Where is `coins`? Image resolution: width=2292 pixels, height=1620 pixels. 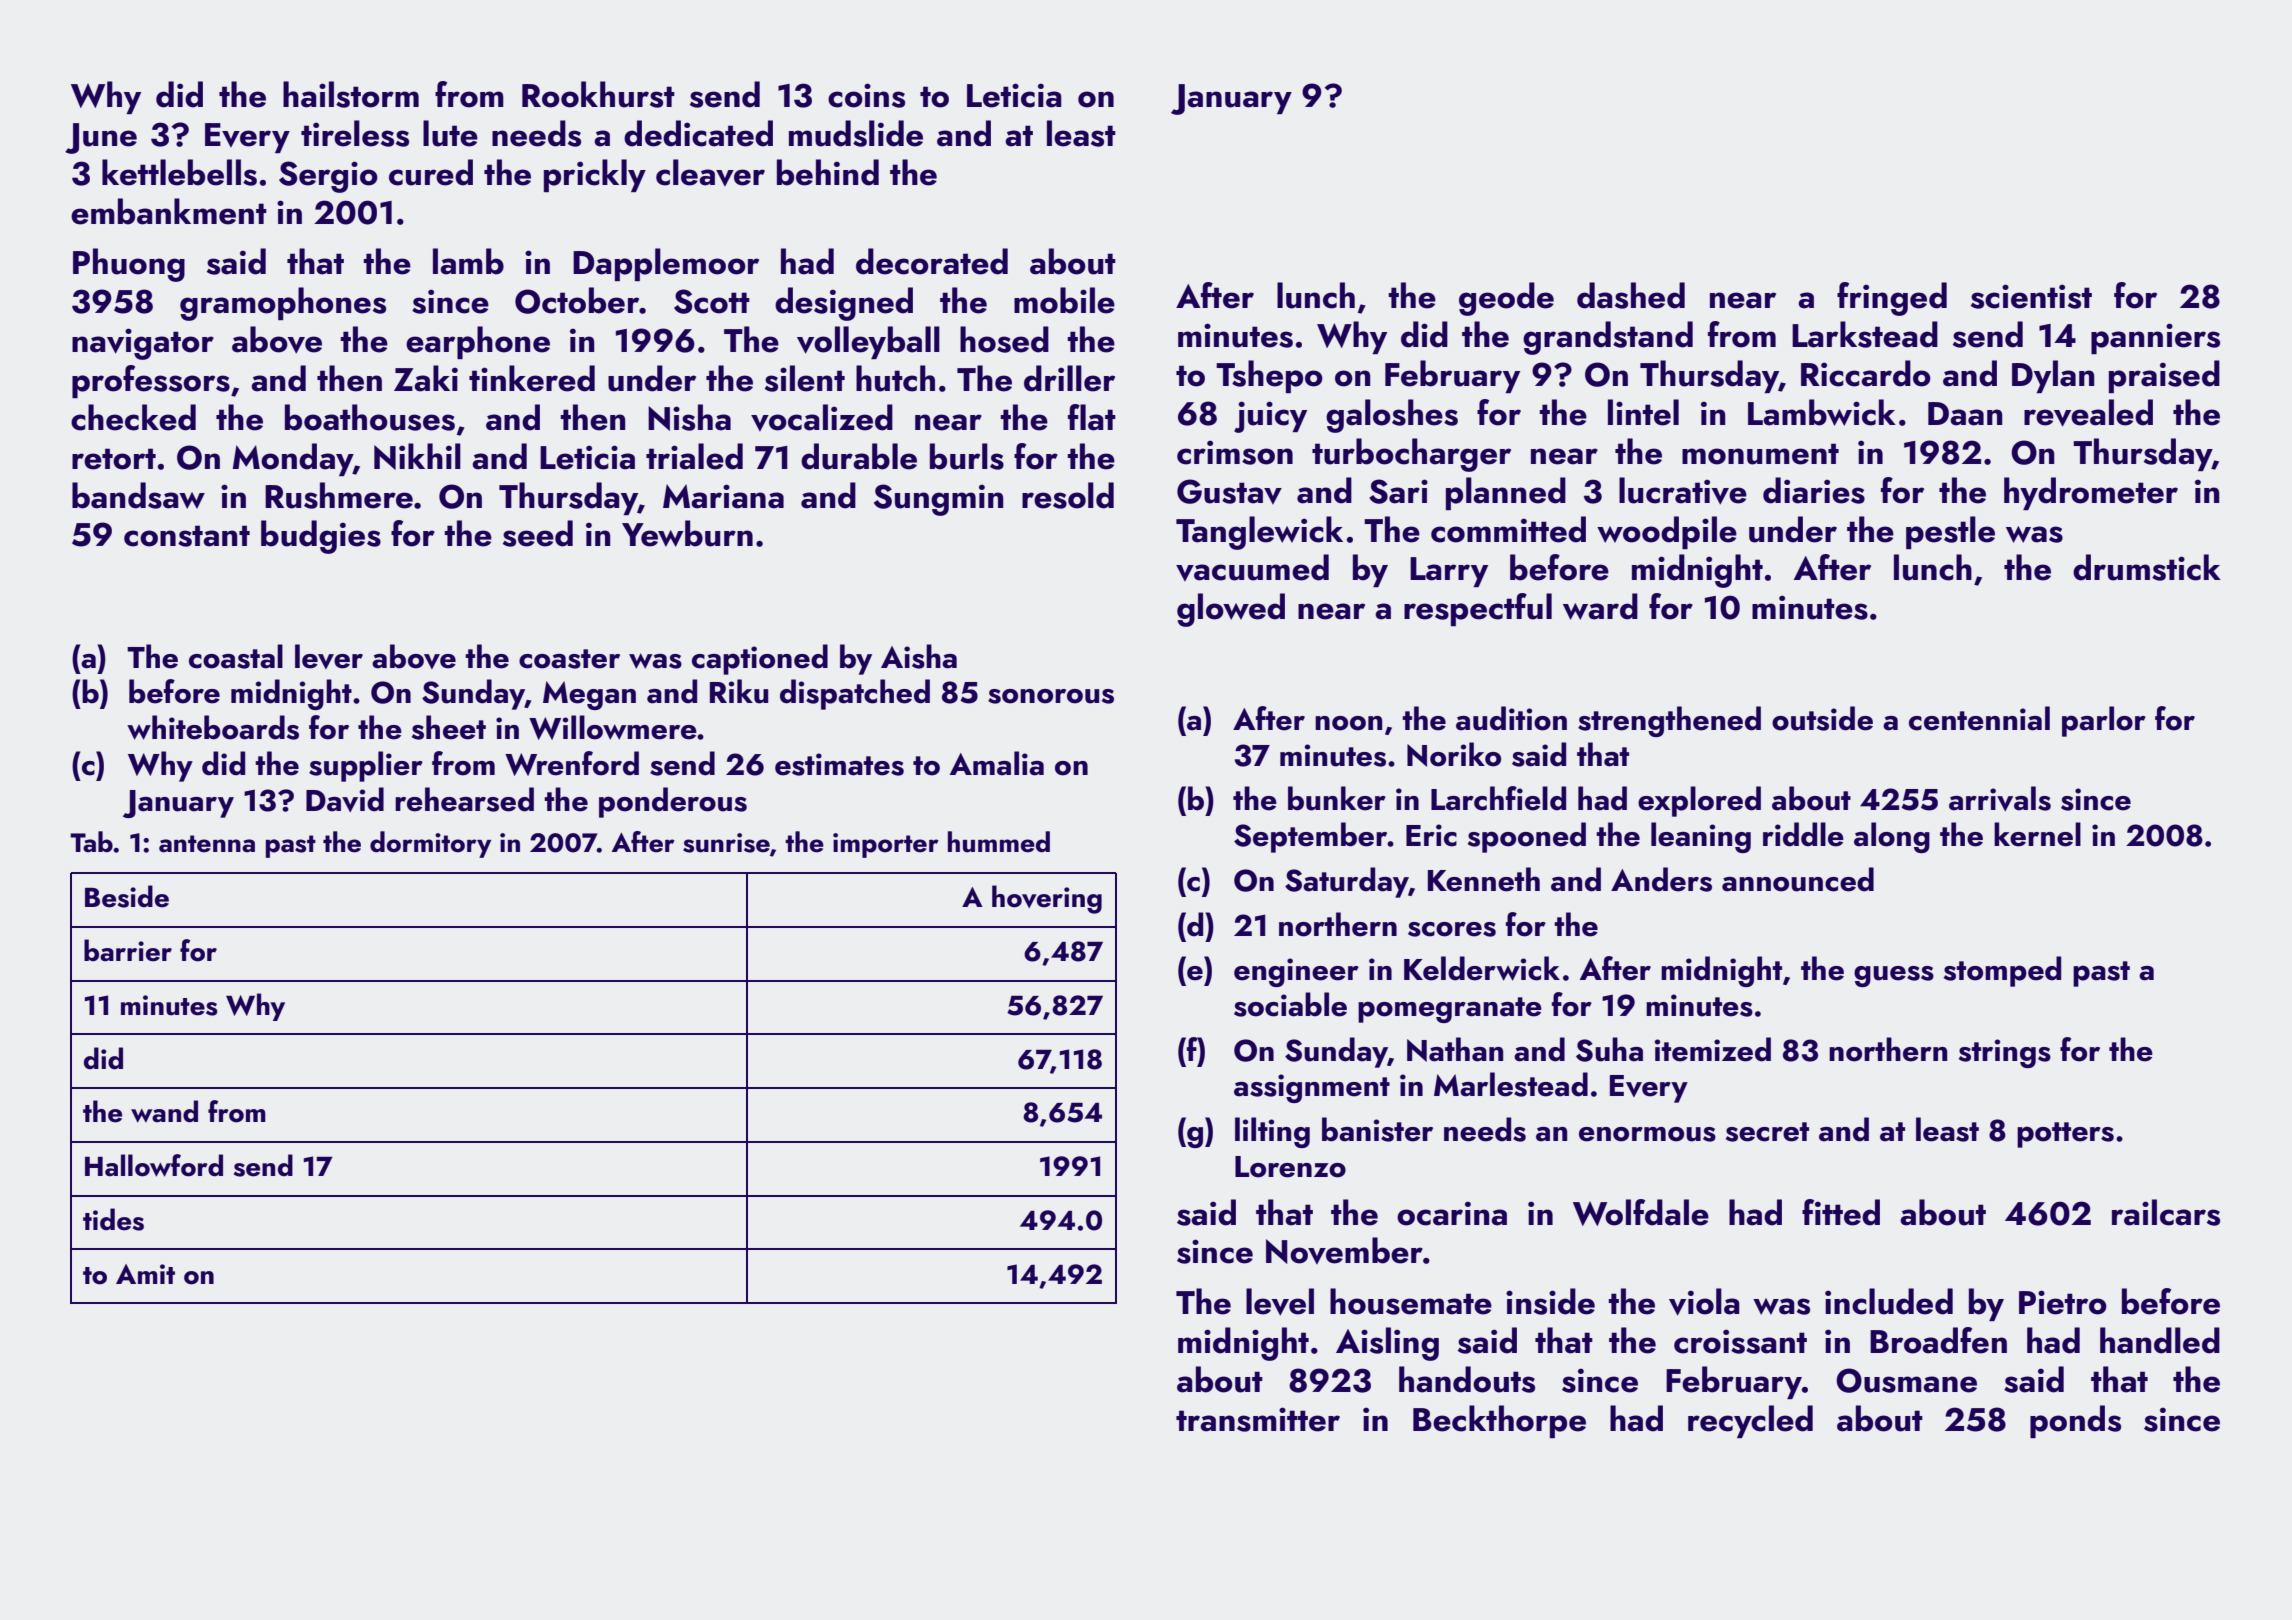 coins is located at coordinates (866, 95).
